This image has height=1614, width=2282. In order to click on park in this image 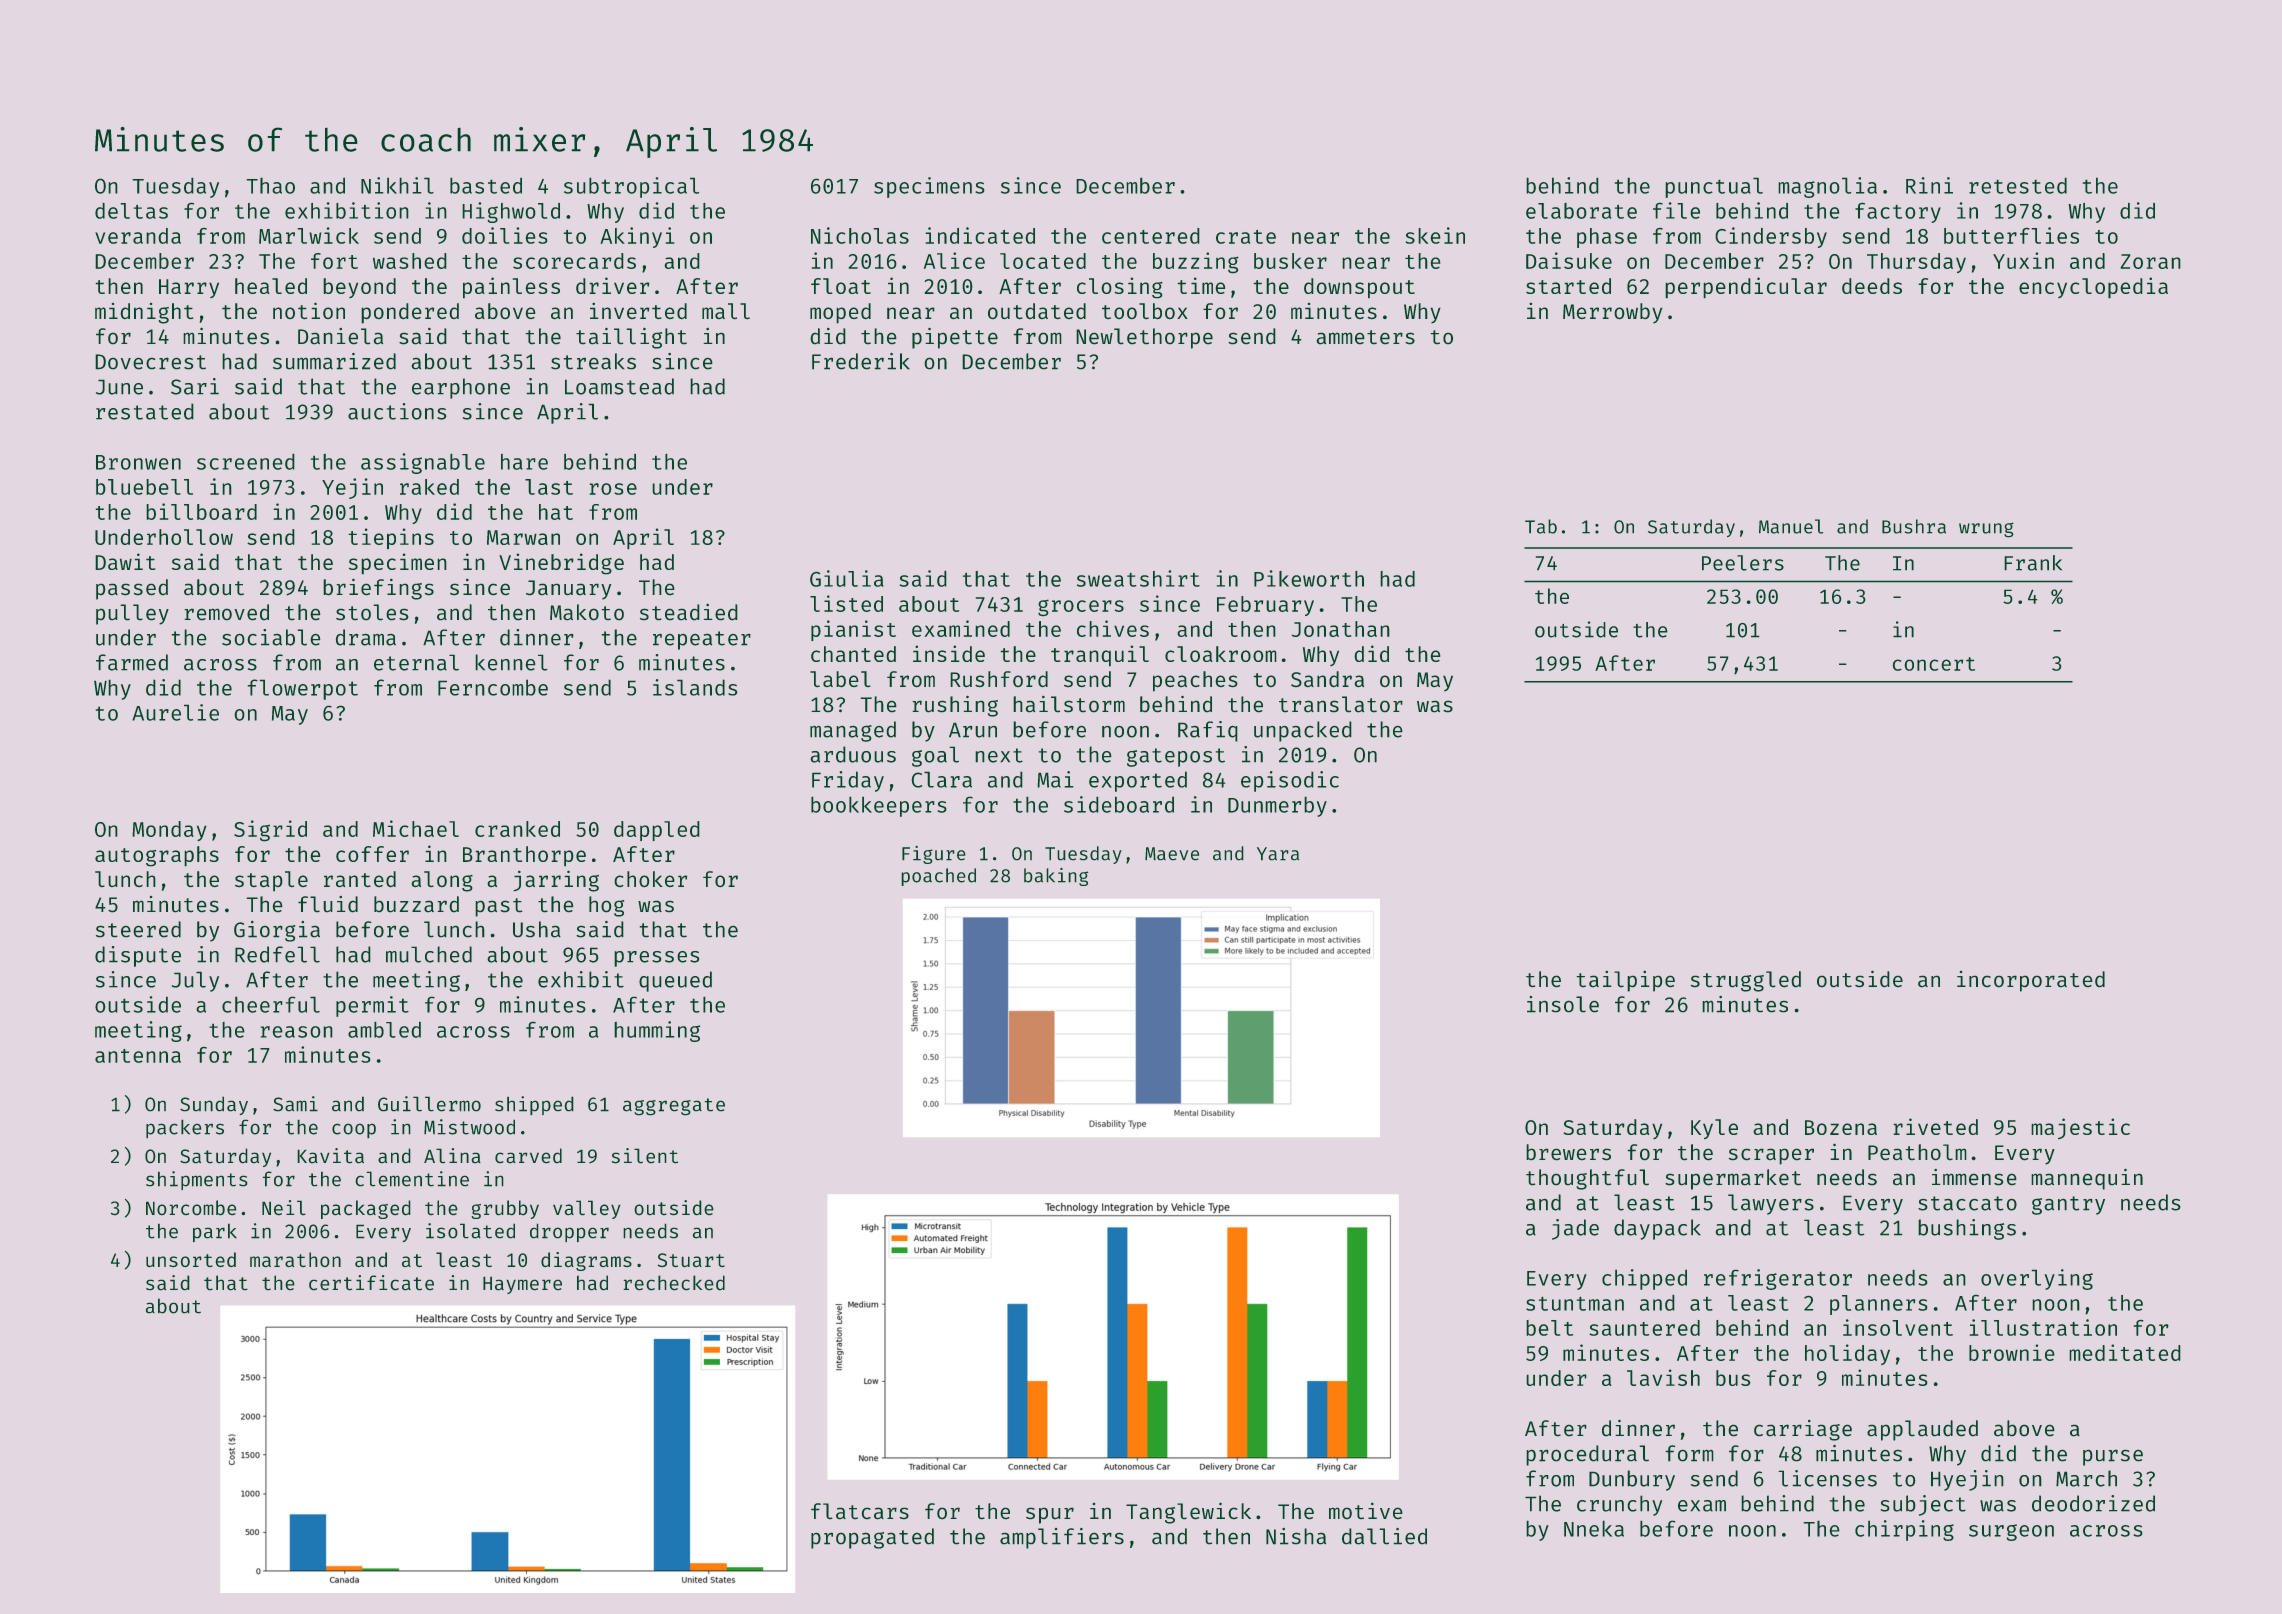, I will do `click(215, 1233)`.
